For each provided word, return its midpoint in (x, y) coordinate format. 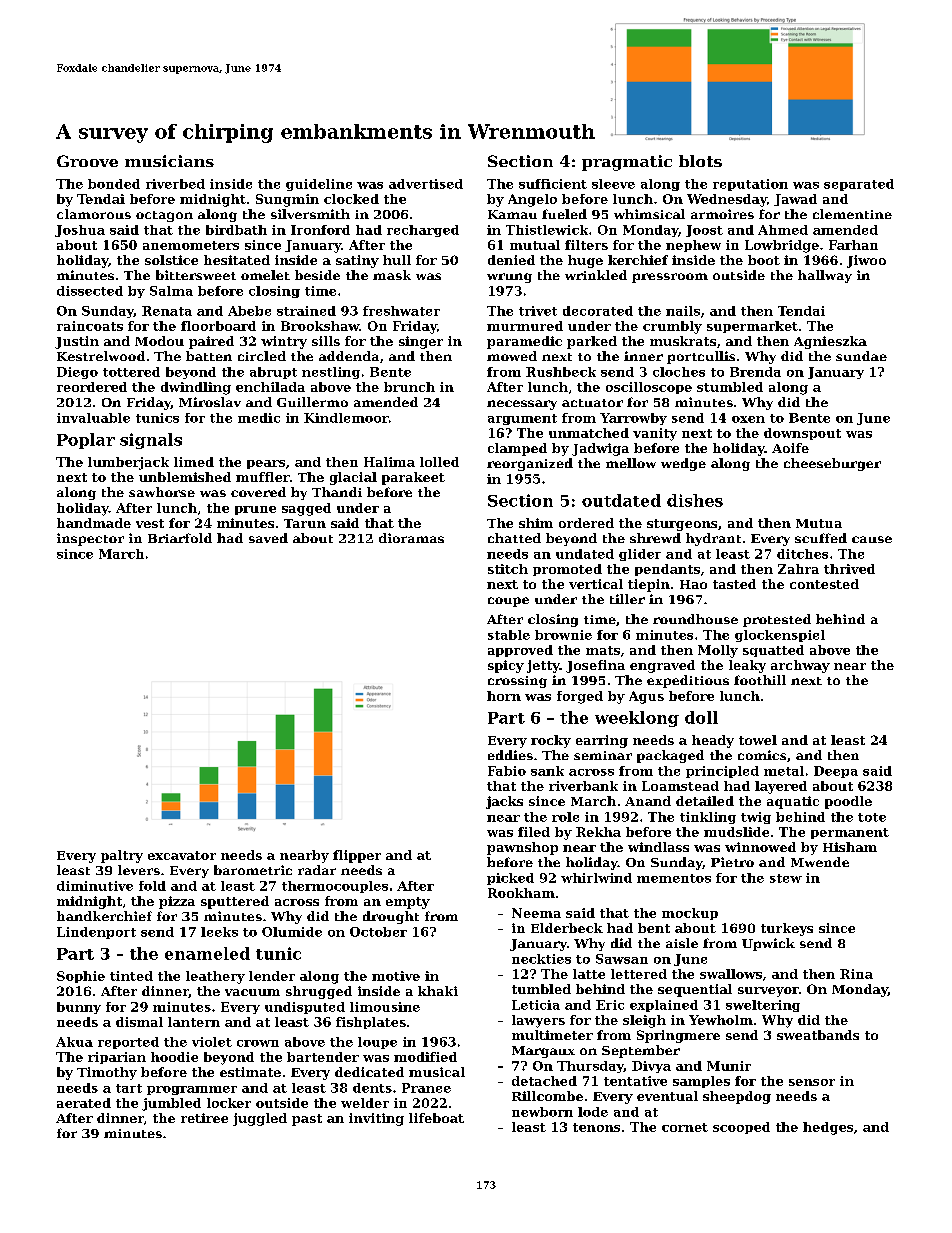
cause (872, 539)
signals (151, 441)
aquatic (793, 802)
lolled (439, 462)
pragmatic (627, 163)
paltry (122, 856)
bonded (114, 184)
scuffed (821, 538)
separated (859, 185)
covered (258, 492)
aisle (682, 943)
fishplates (371, 1023)
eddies (510, 755)
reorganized (530, 464)
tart (129, 1088)
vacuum (252, 992)
